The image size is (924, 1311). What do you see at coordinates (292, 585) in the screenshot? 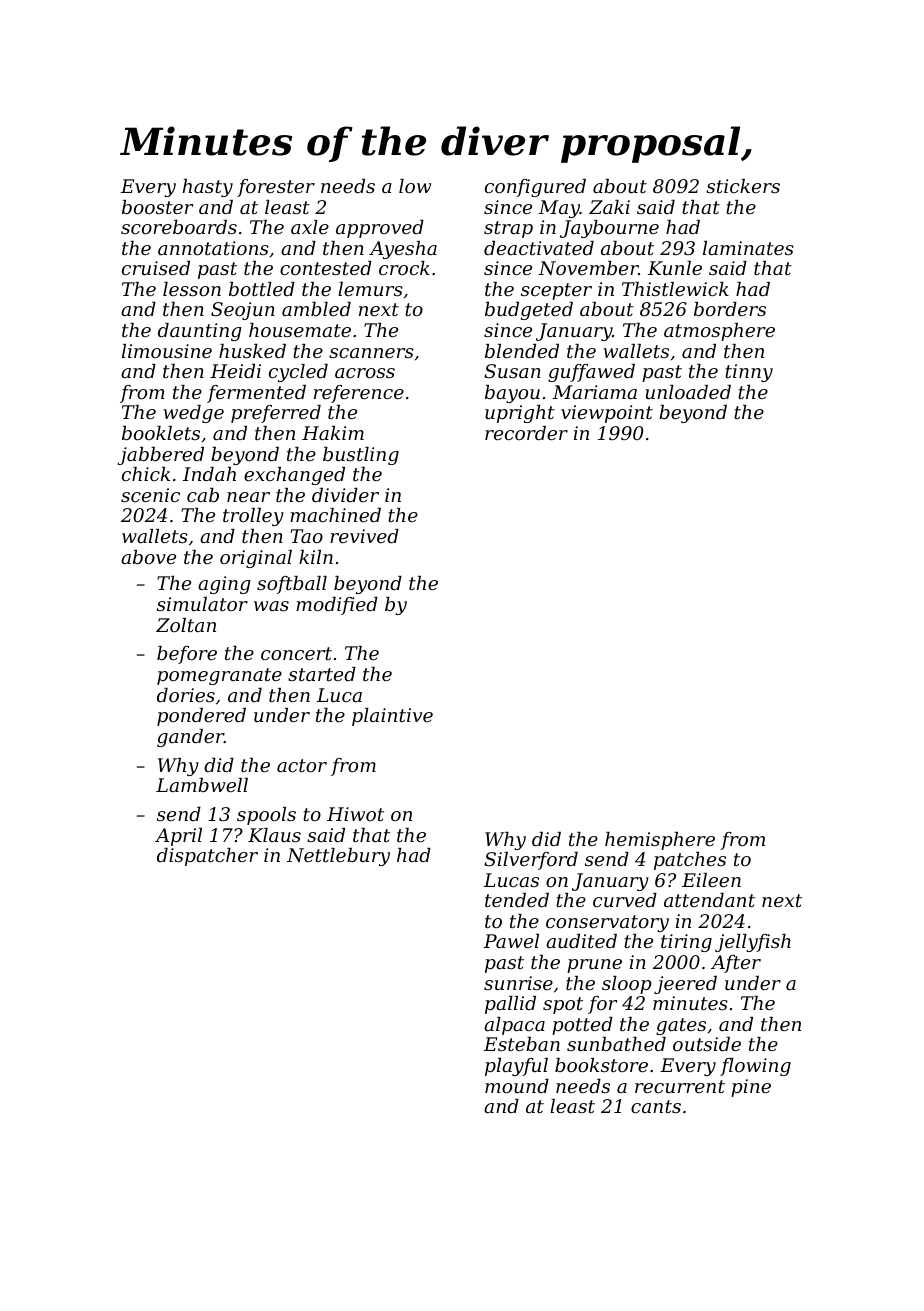
I see `softball` at bounding box center [292, 585].
